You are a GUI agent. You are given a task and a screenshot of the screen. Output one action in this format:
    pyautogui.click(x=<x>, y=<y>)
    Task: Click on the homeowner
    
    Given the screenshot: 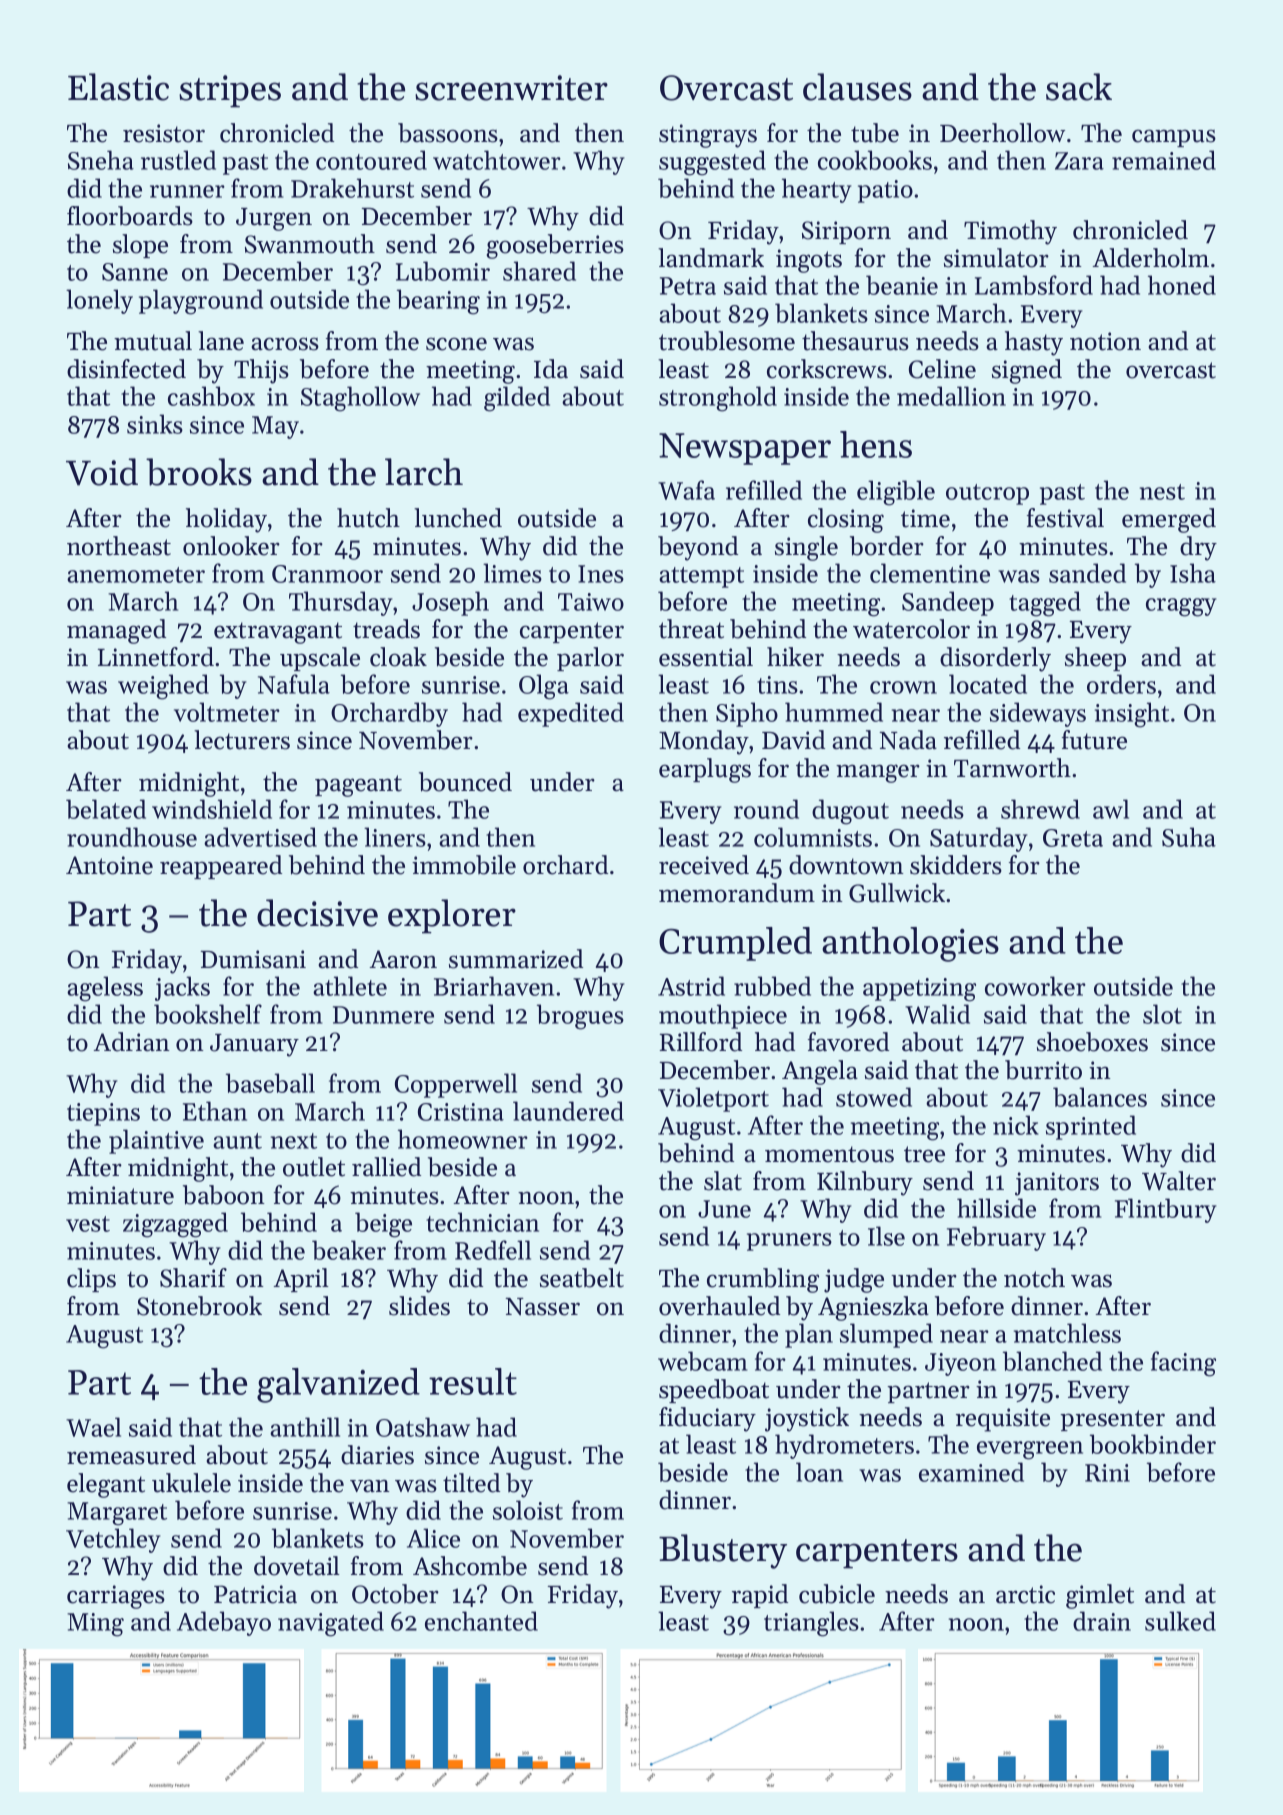 What is the action you would take?
    pyautogui.click(x=463, y=1139)
